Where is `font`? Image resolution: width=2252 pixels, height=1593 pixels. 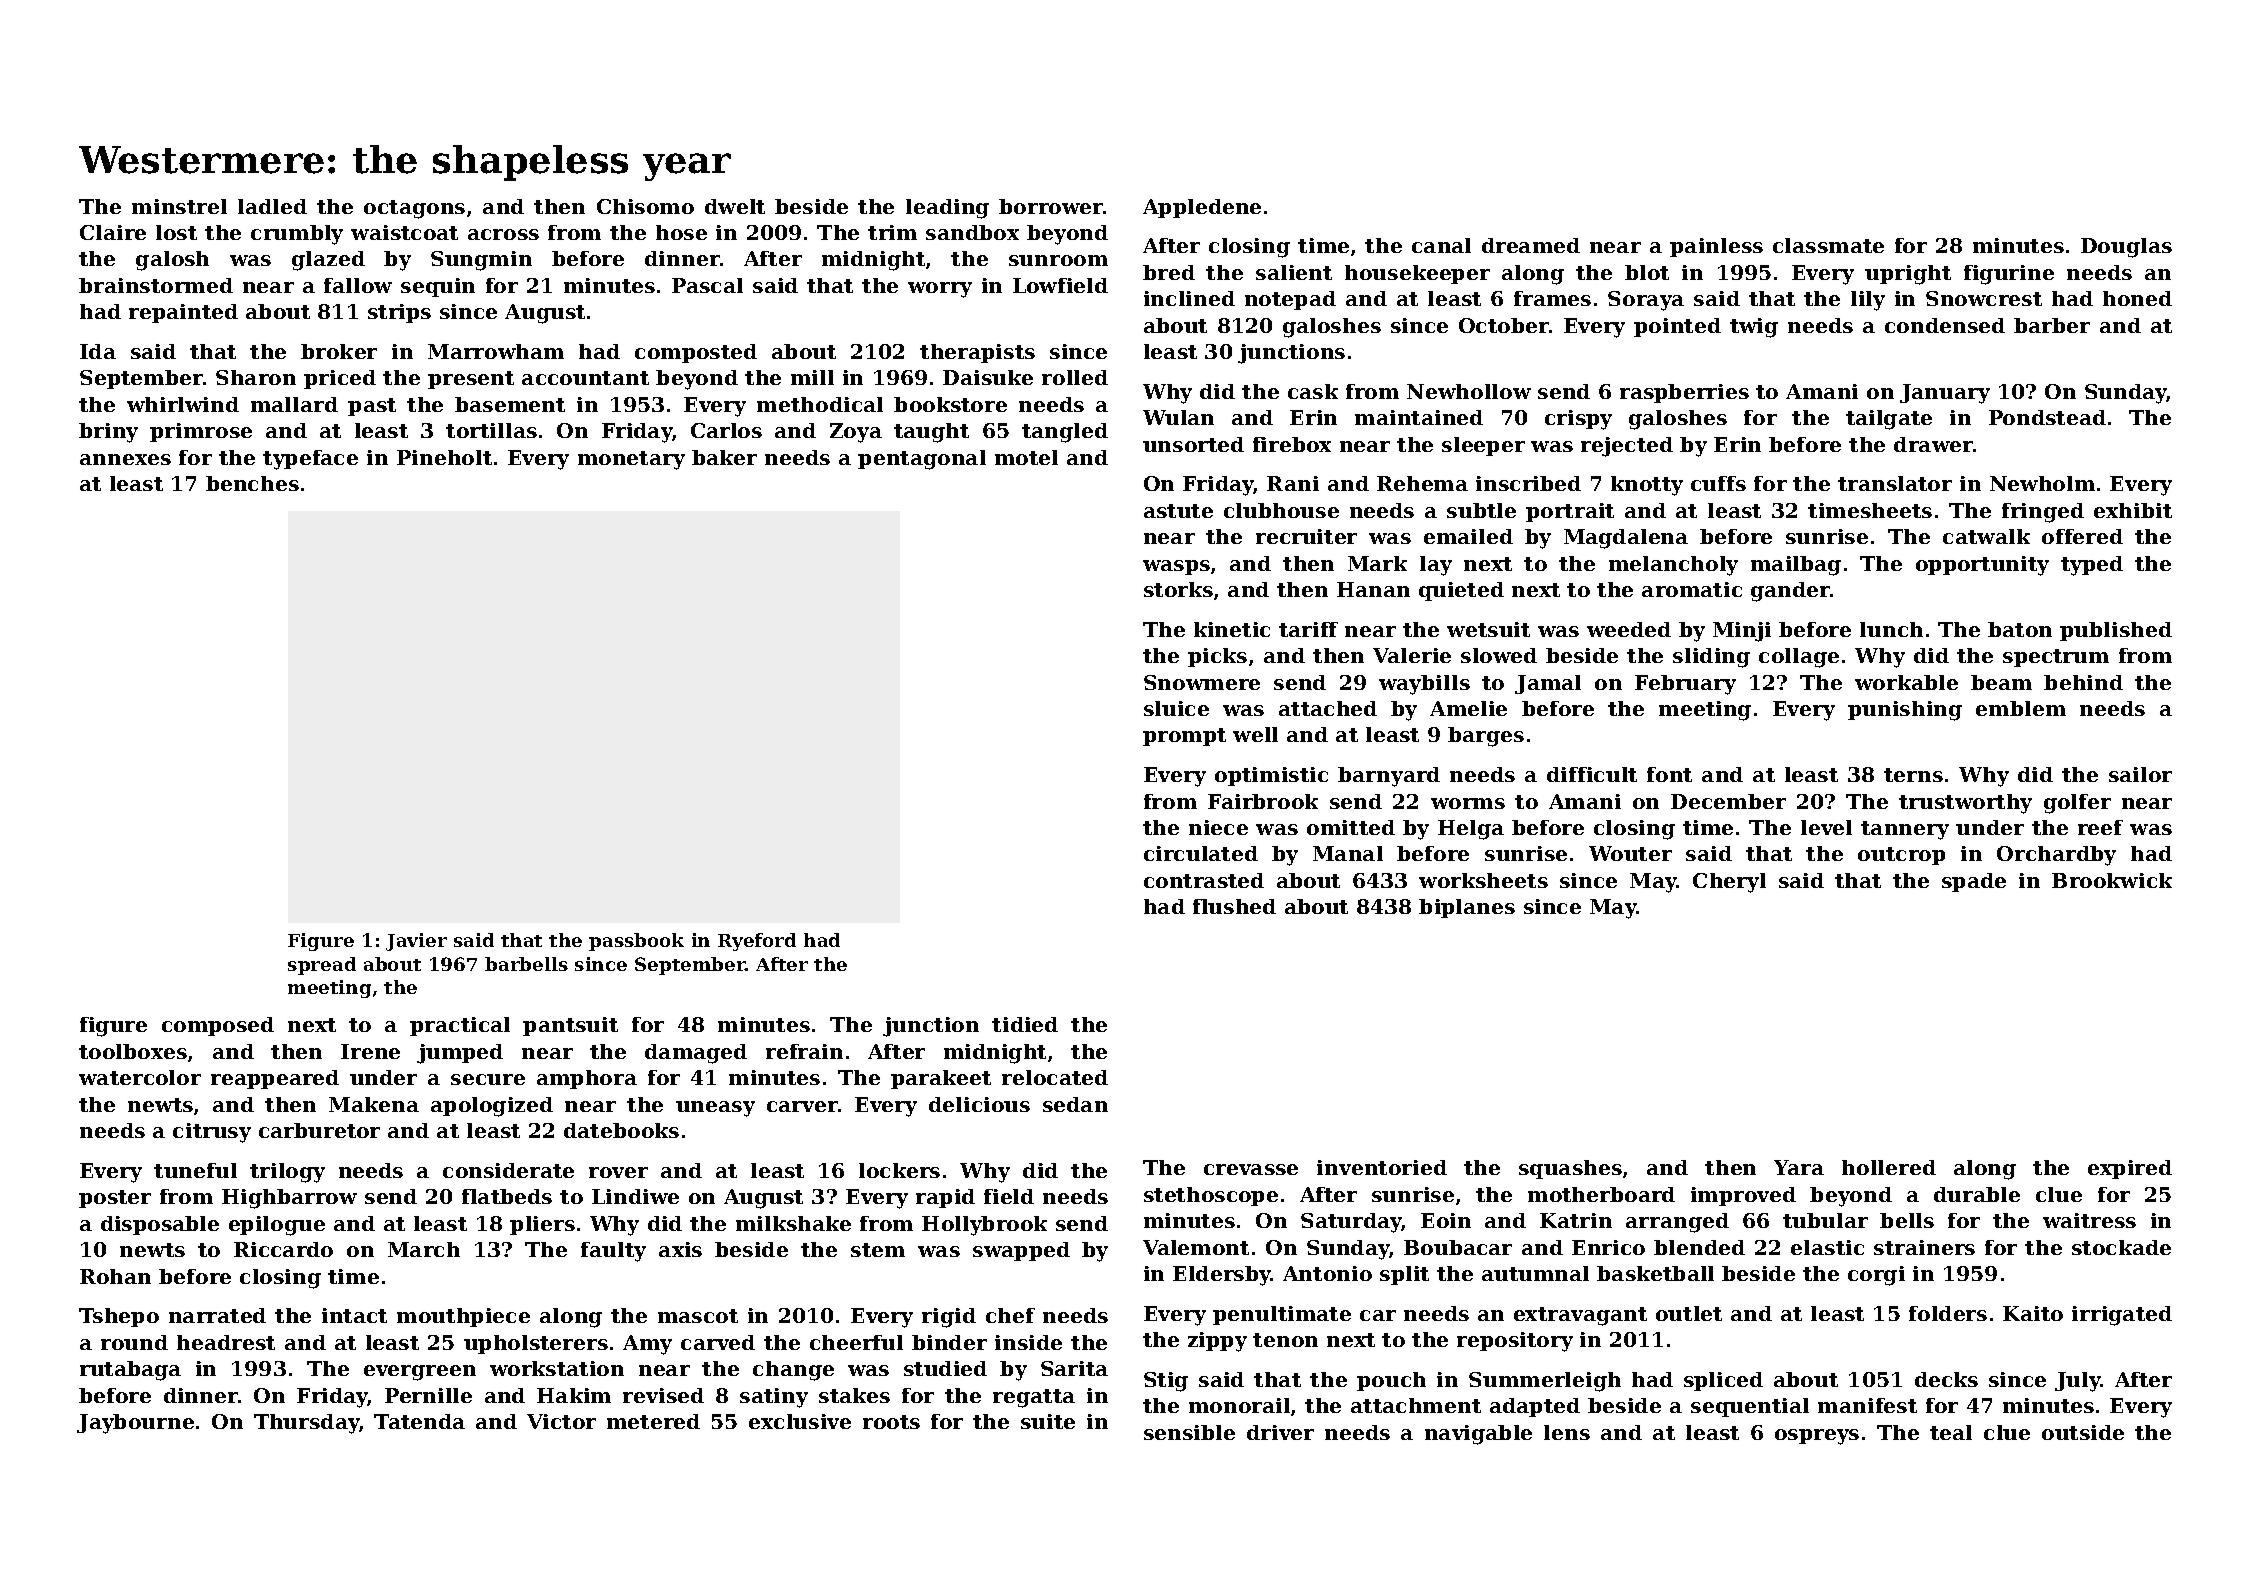 font is located at coordinates (1669, 774).
